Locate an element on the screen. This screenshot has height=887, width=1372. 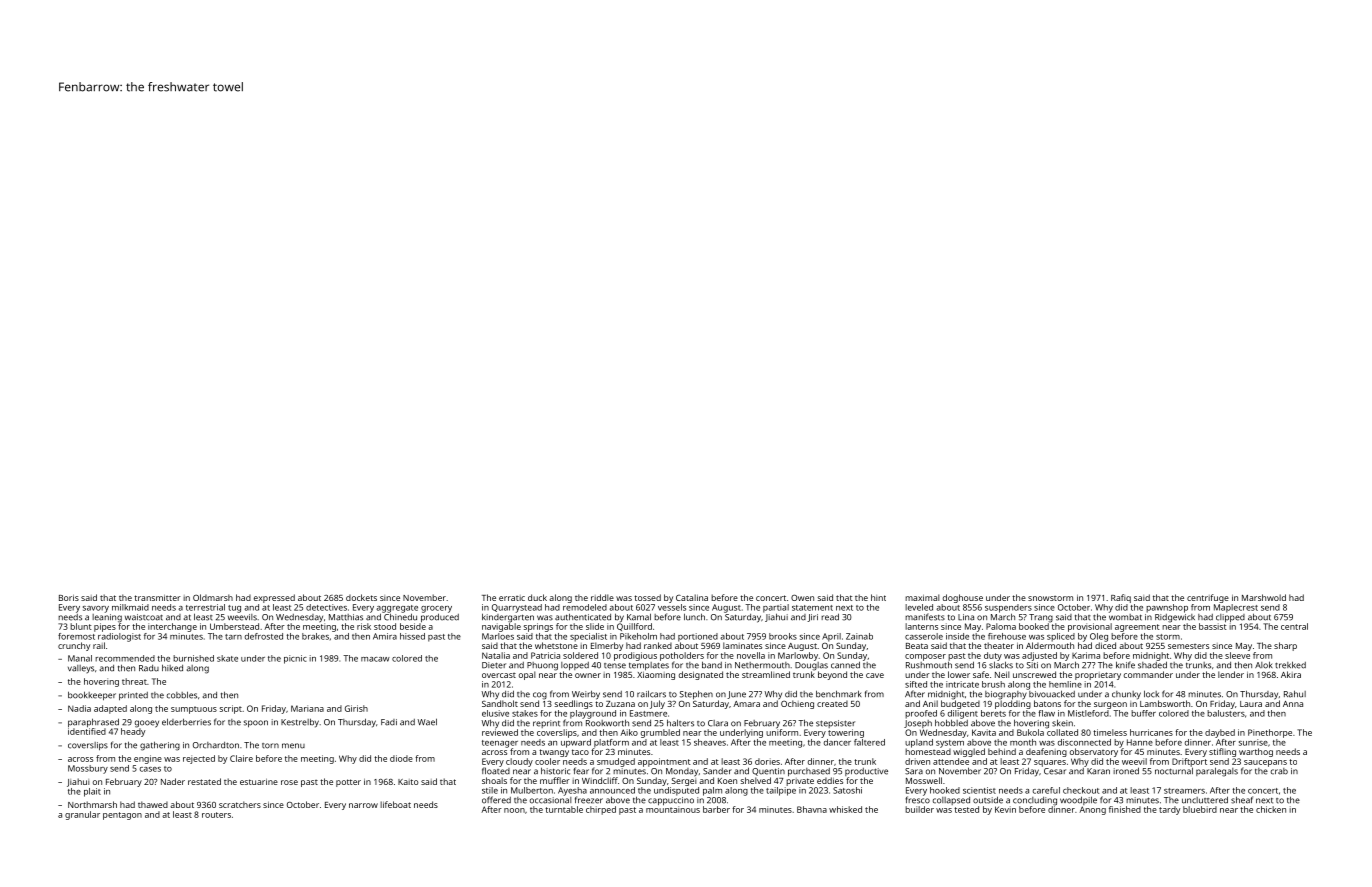
sharp is located at coordinates (1285, 646).
